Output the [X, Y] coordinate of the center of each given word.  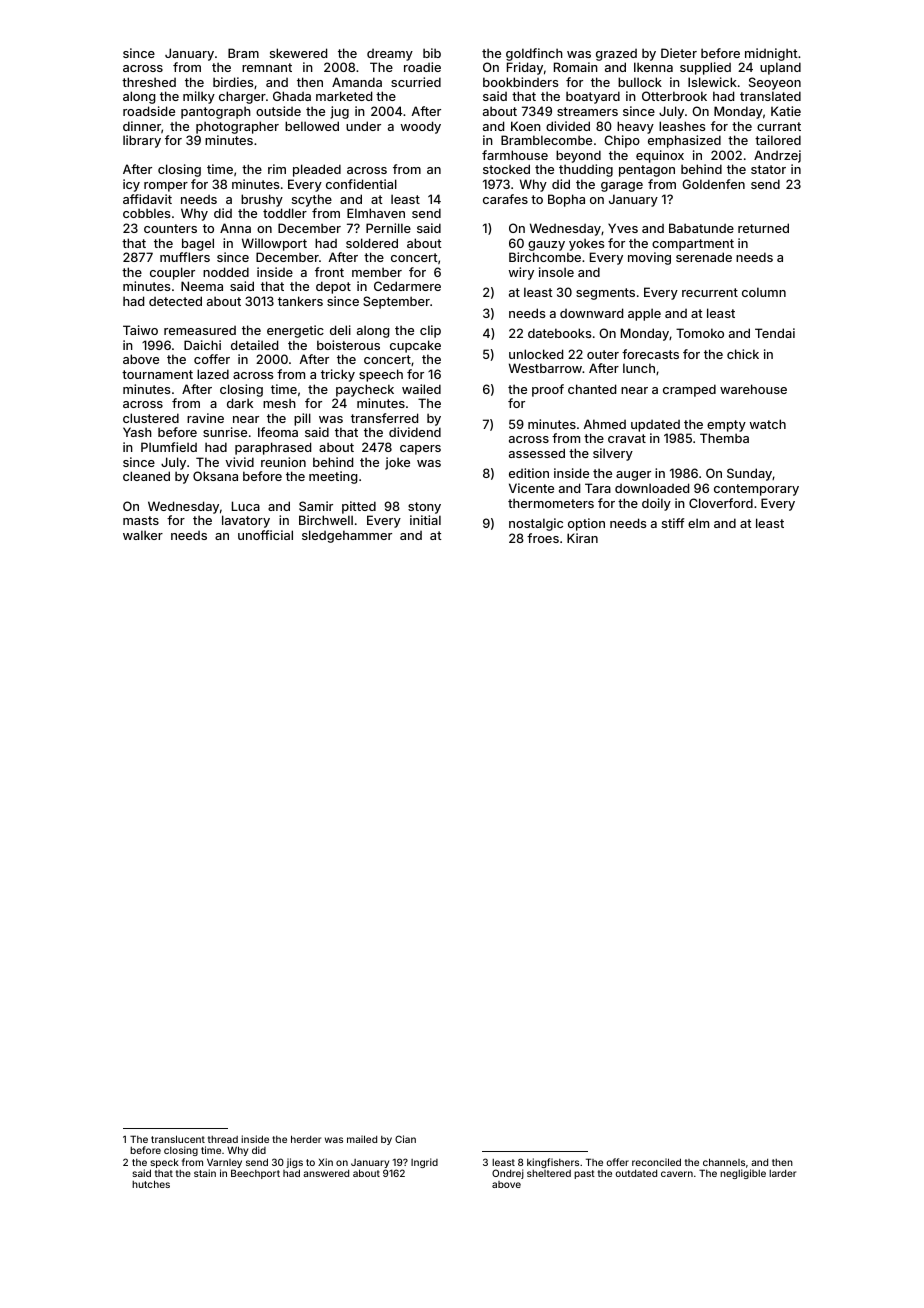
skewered [298, 53]
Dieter [679, 53]
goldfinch [534, 54]
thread [223, 1139]
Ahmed [605, 424]
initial [425, 520]
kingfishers [553, 1163]
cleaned [146, 476]
